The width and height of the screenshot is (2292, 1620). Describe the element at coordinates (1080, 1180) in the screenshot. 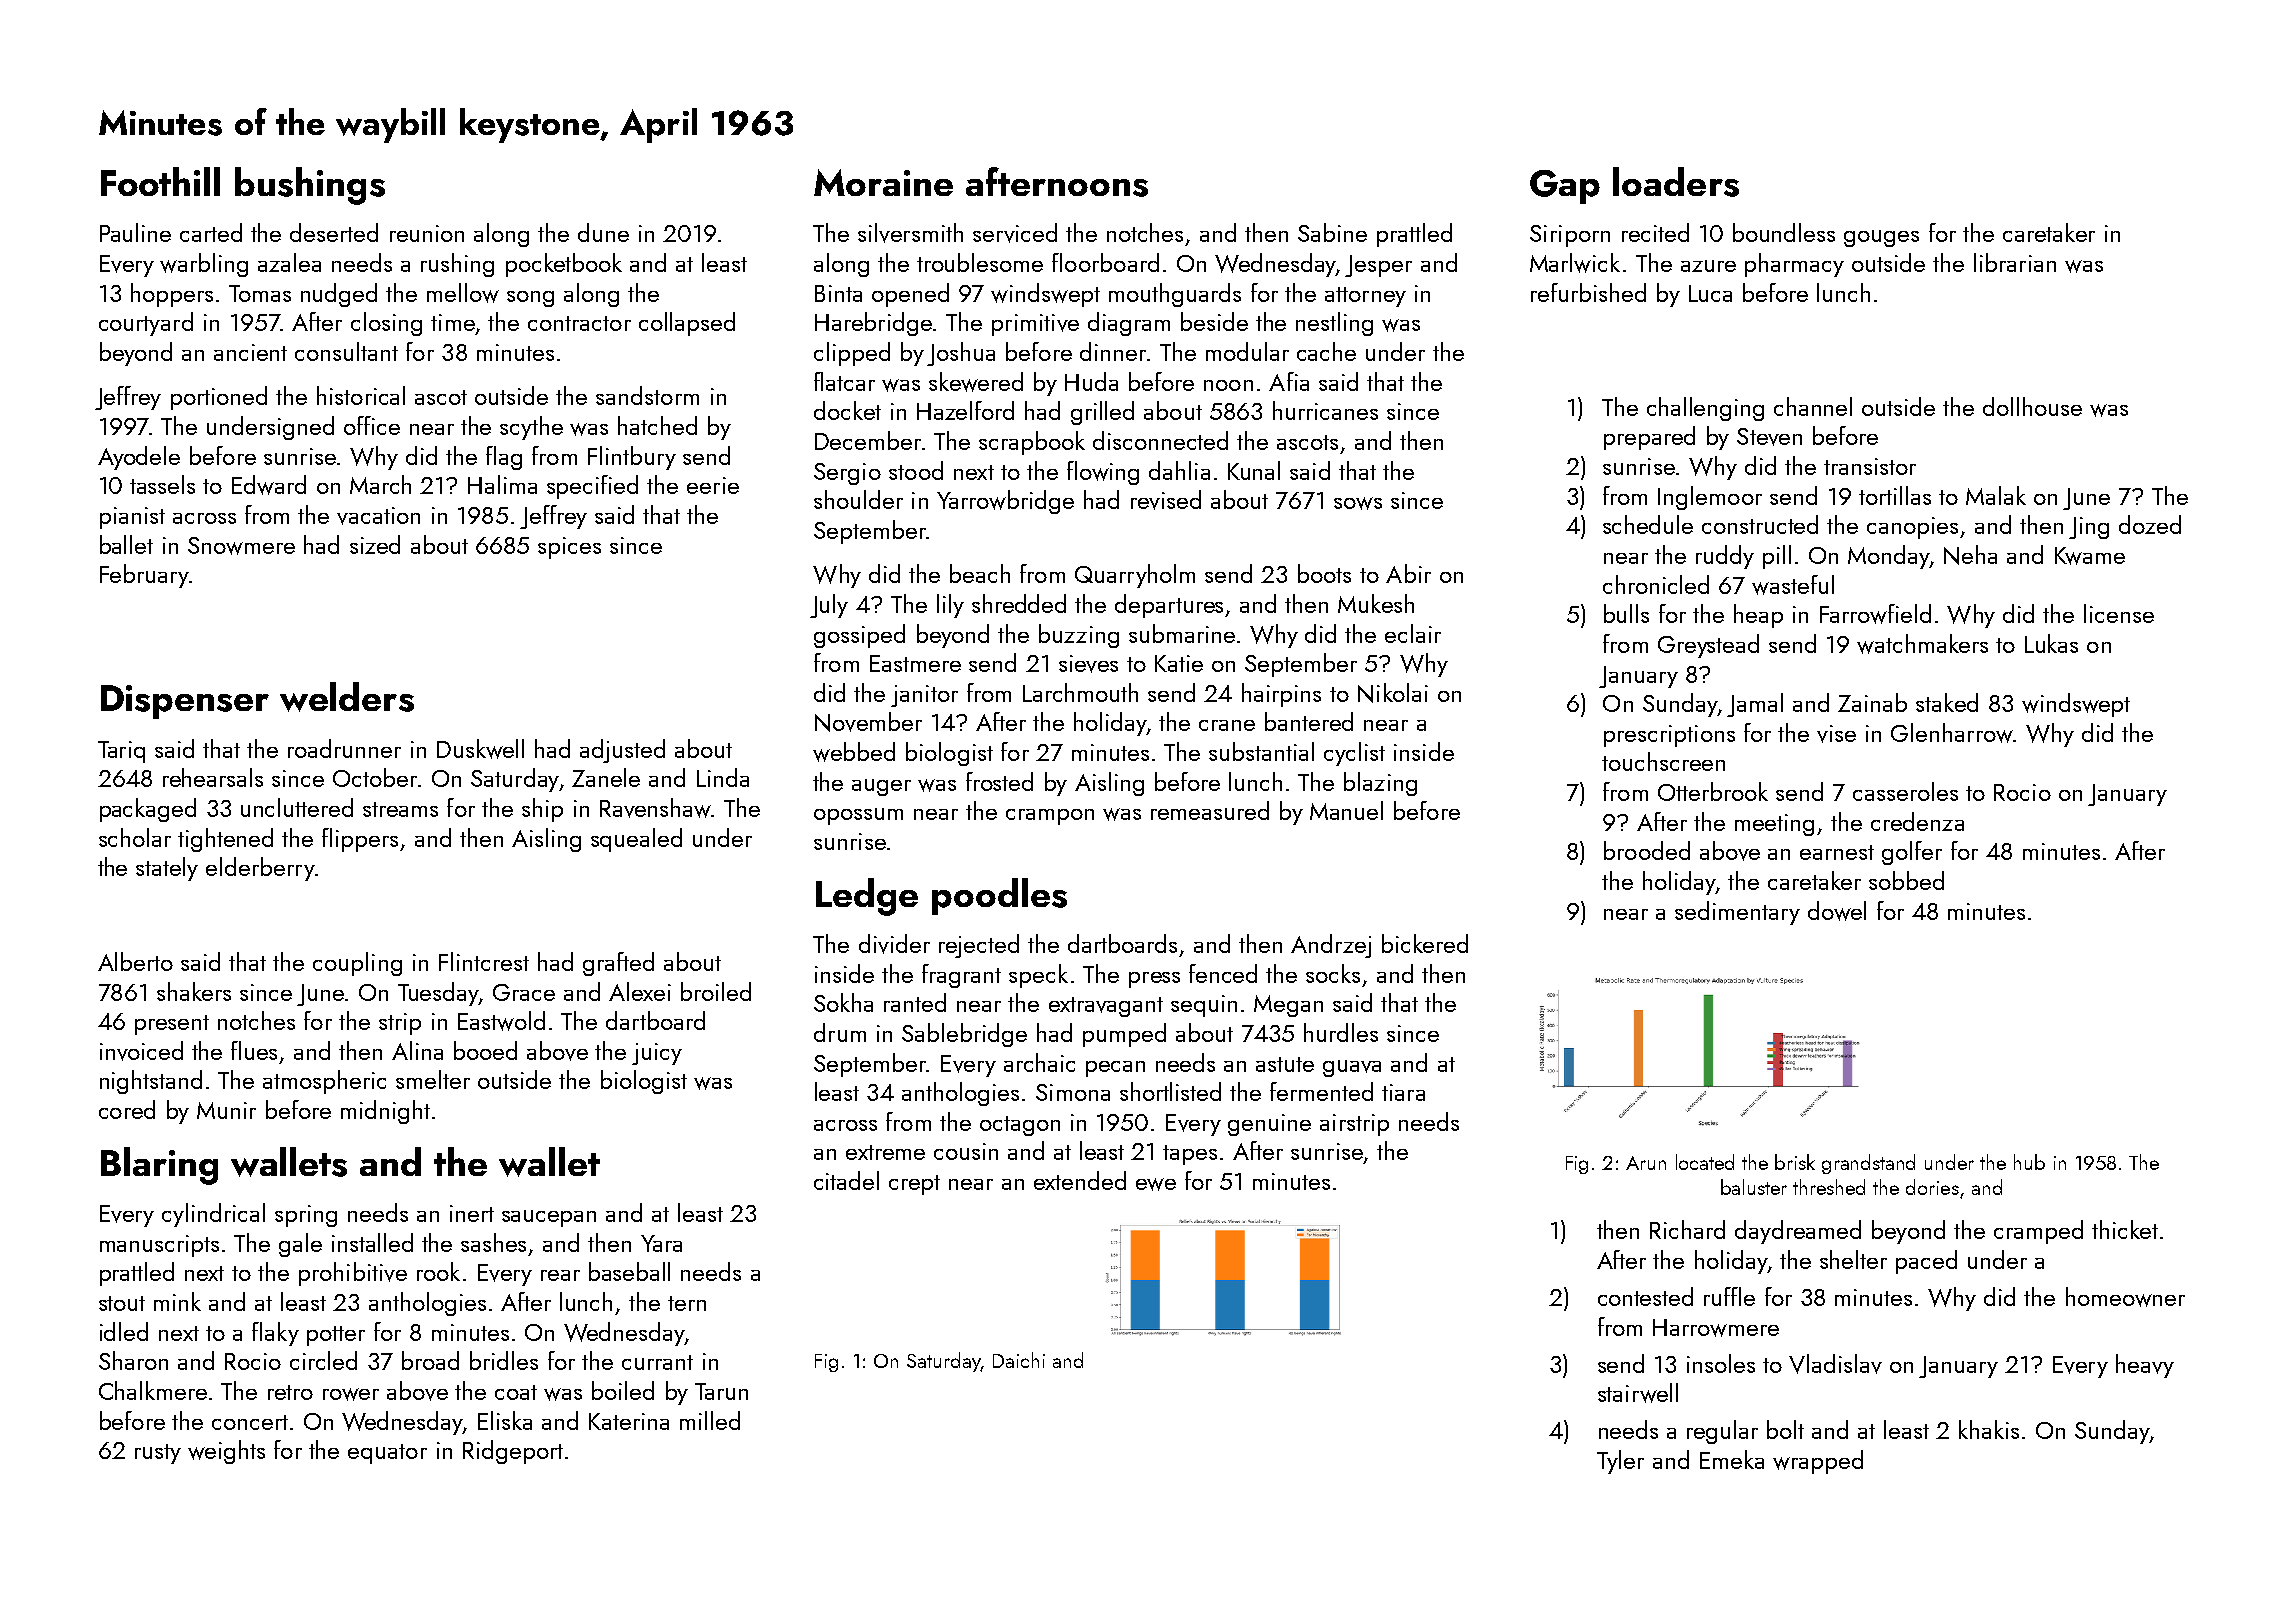

I see `extended` at that location.
